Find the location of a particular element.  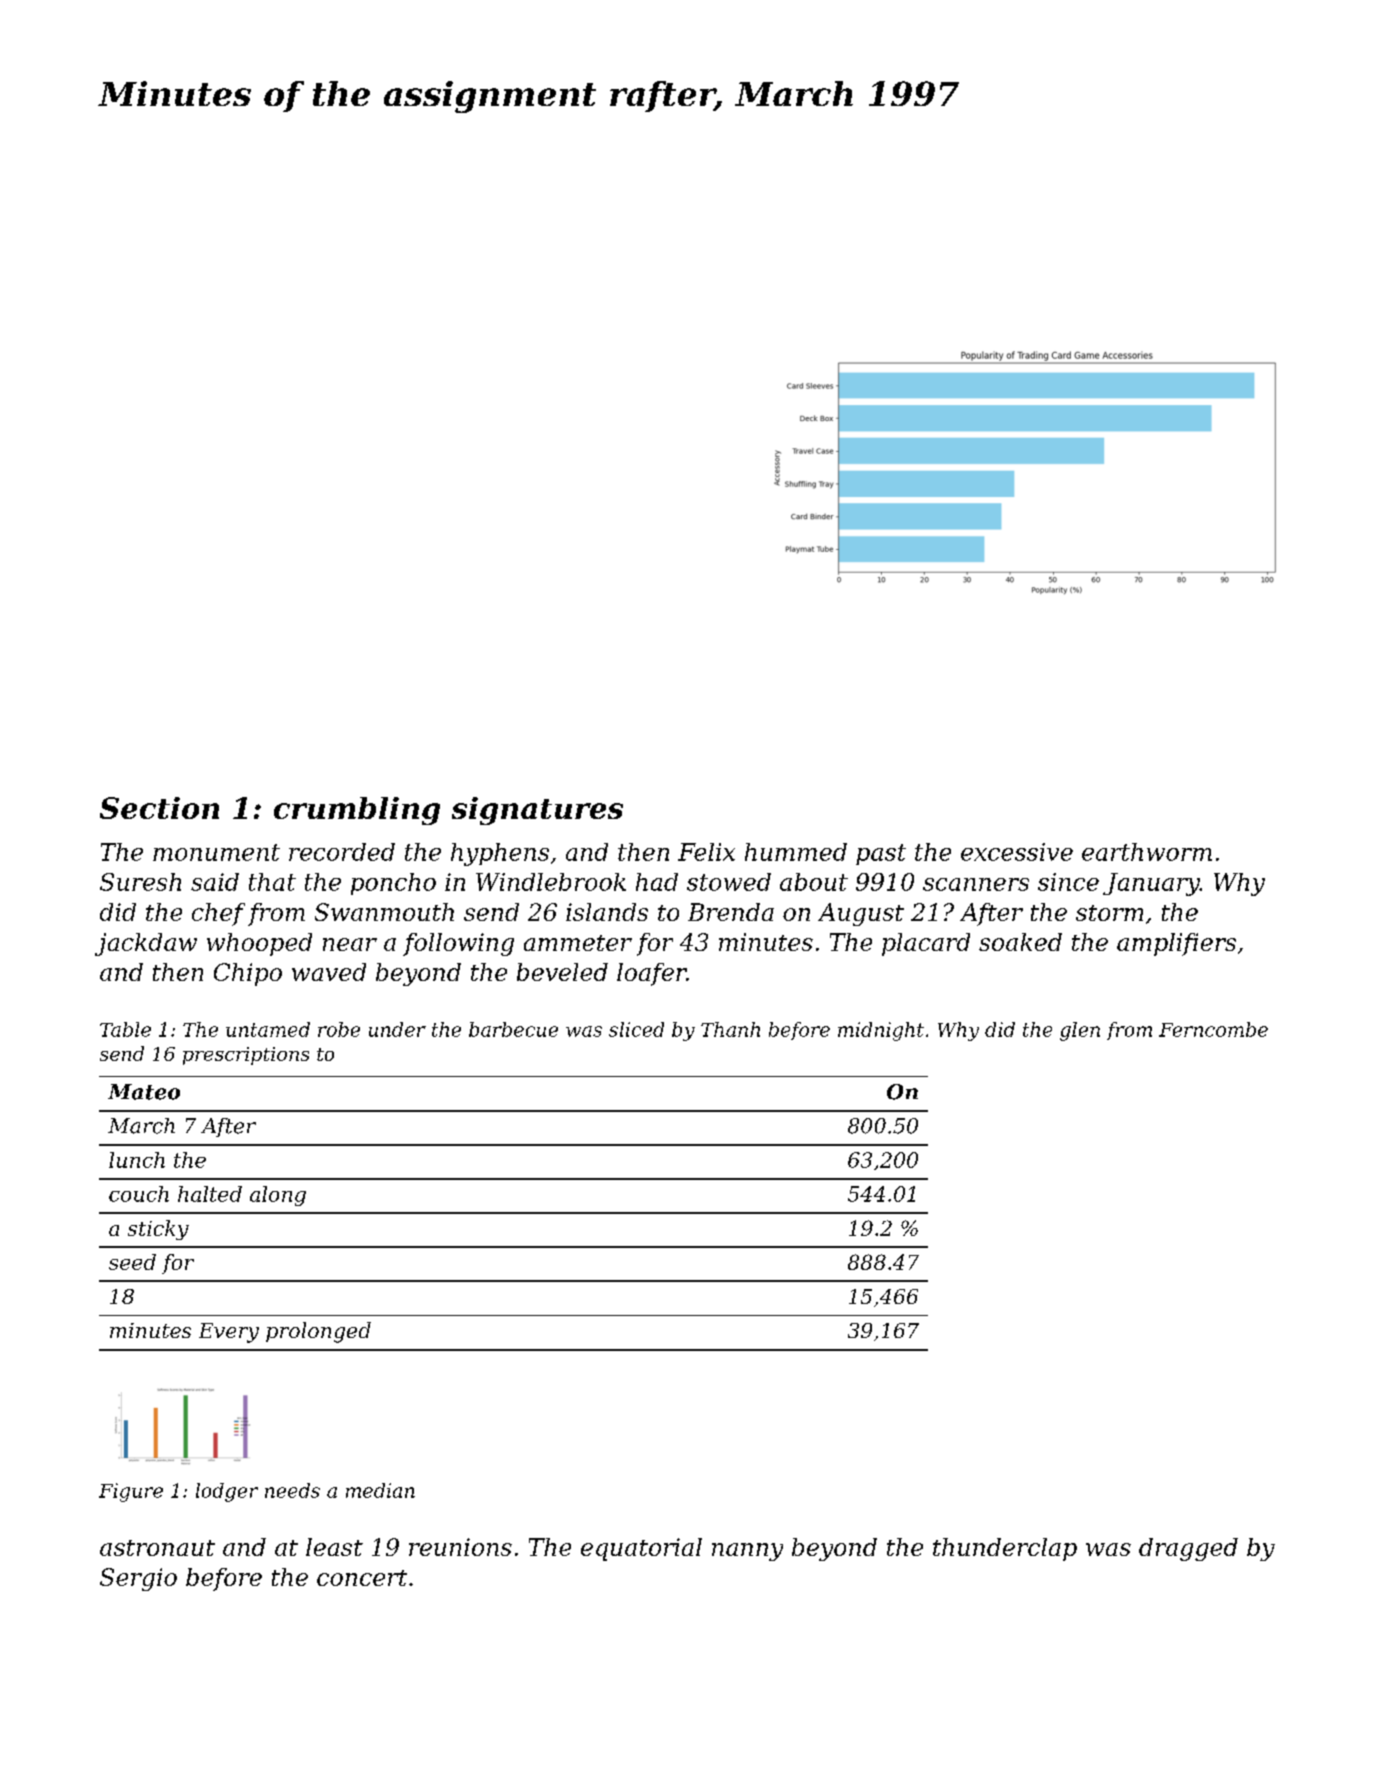

signatures is located at coordinates (537, 811).
